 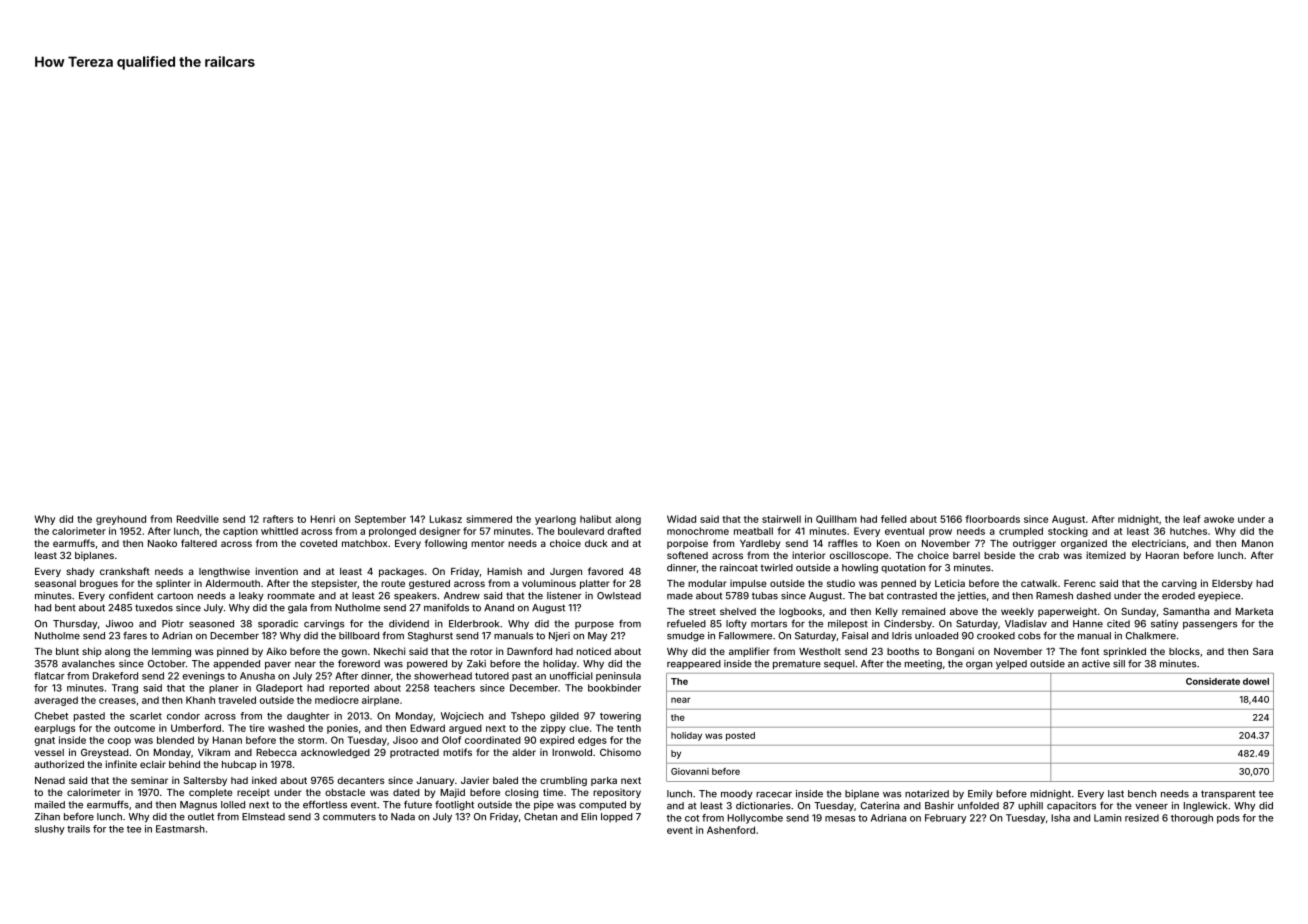 I want to click on stairwell, so click(x=781, y=519).
